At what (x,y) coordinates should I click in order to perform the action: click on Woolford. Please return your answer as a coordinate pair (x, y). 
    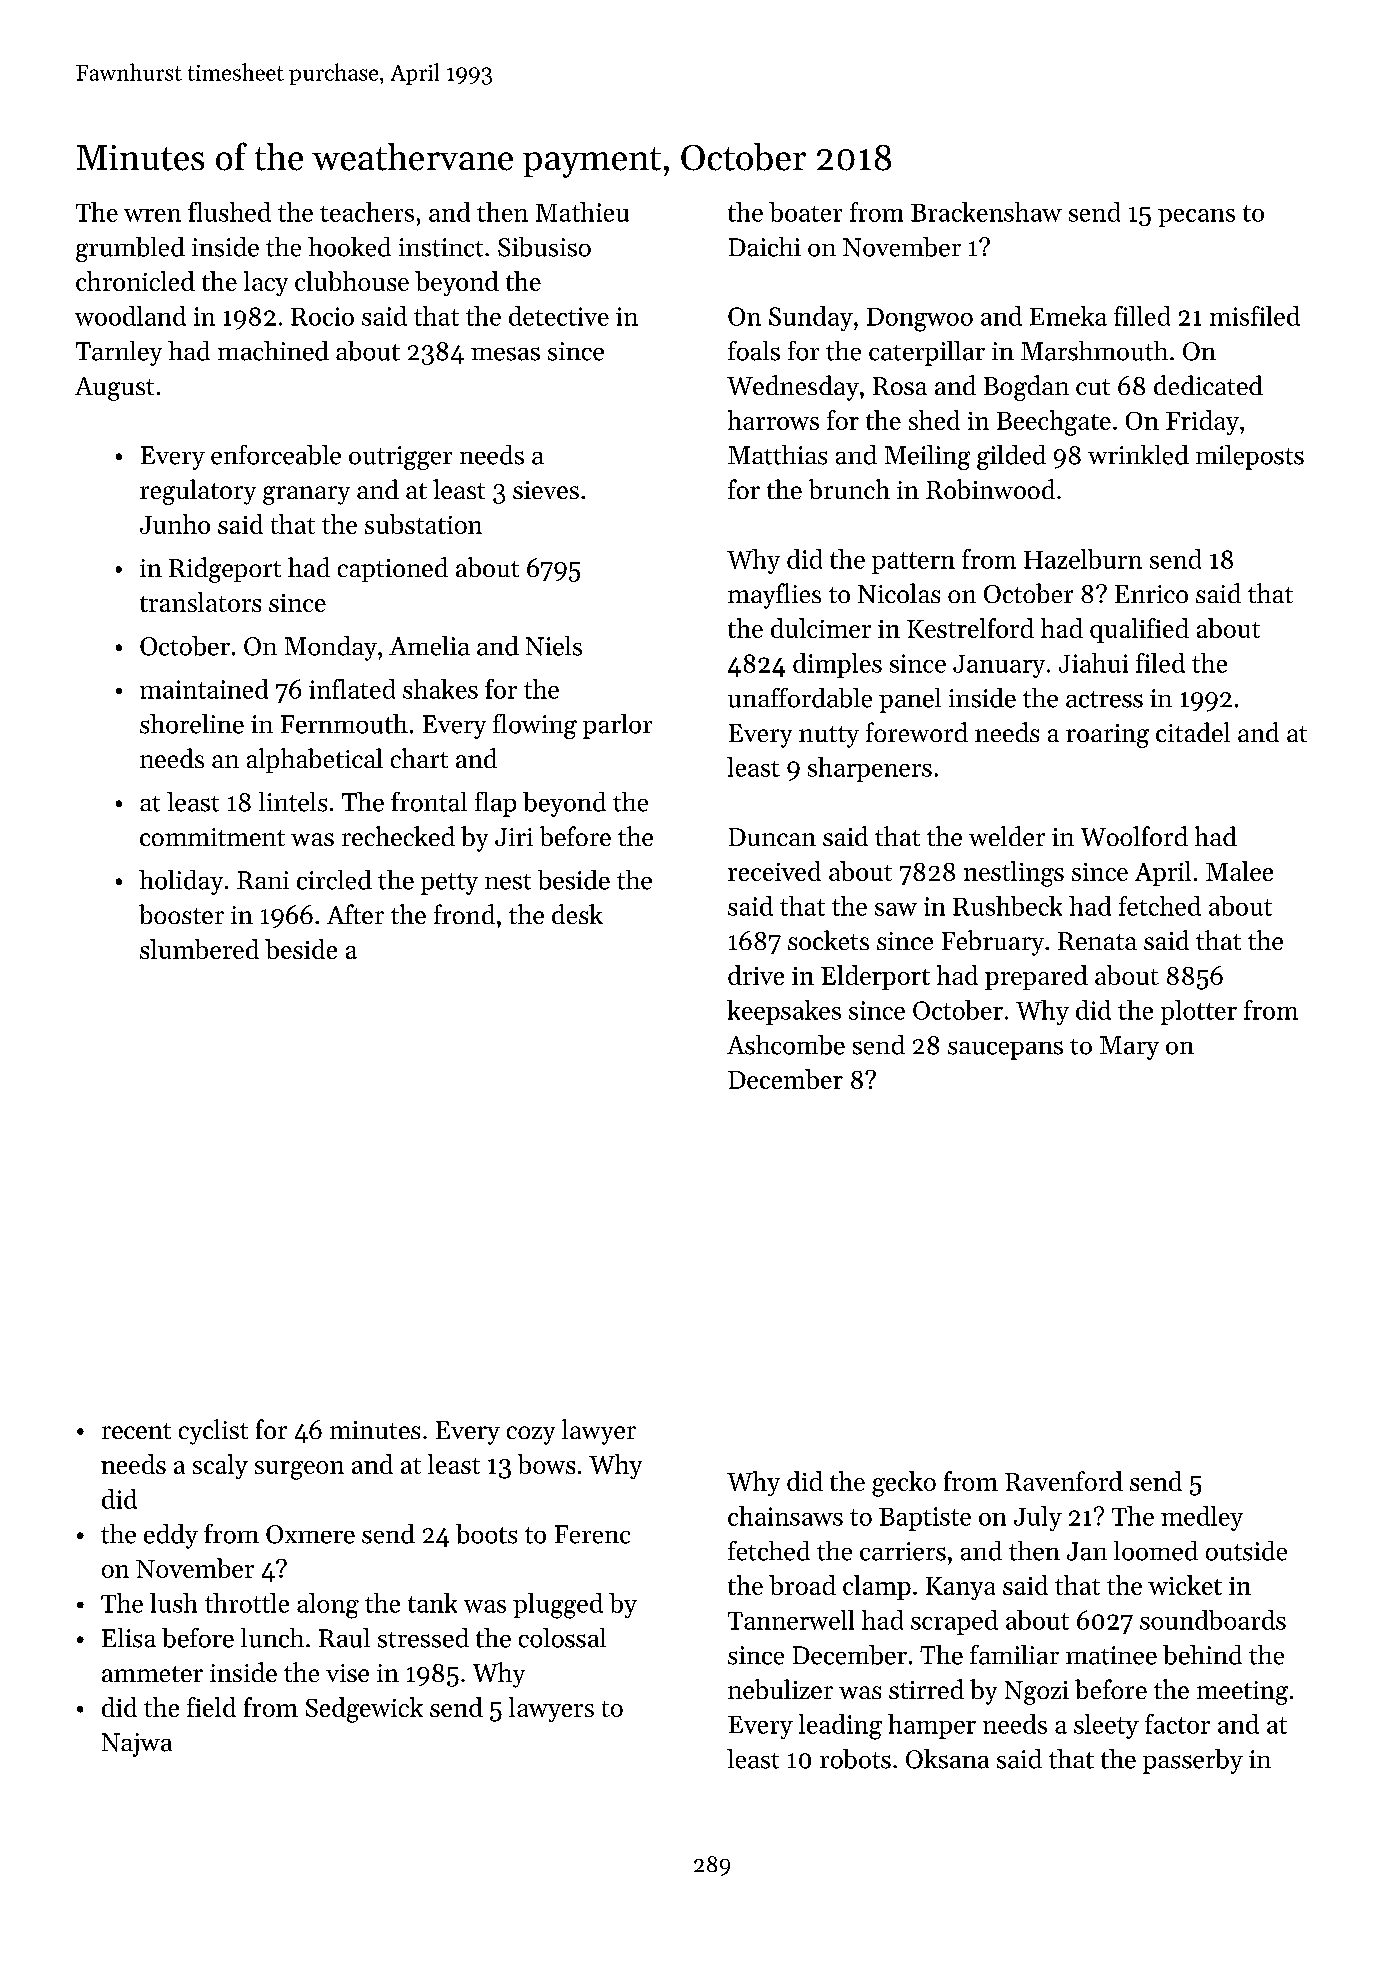
    Looking at the image, I should click on (1134, 836).
